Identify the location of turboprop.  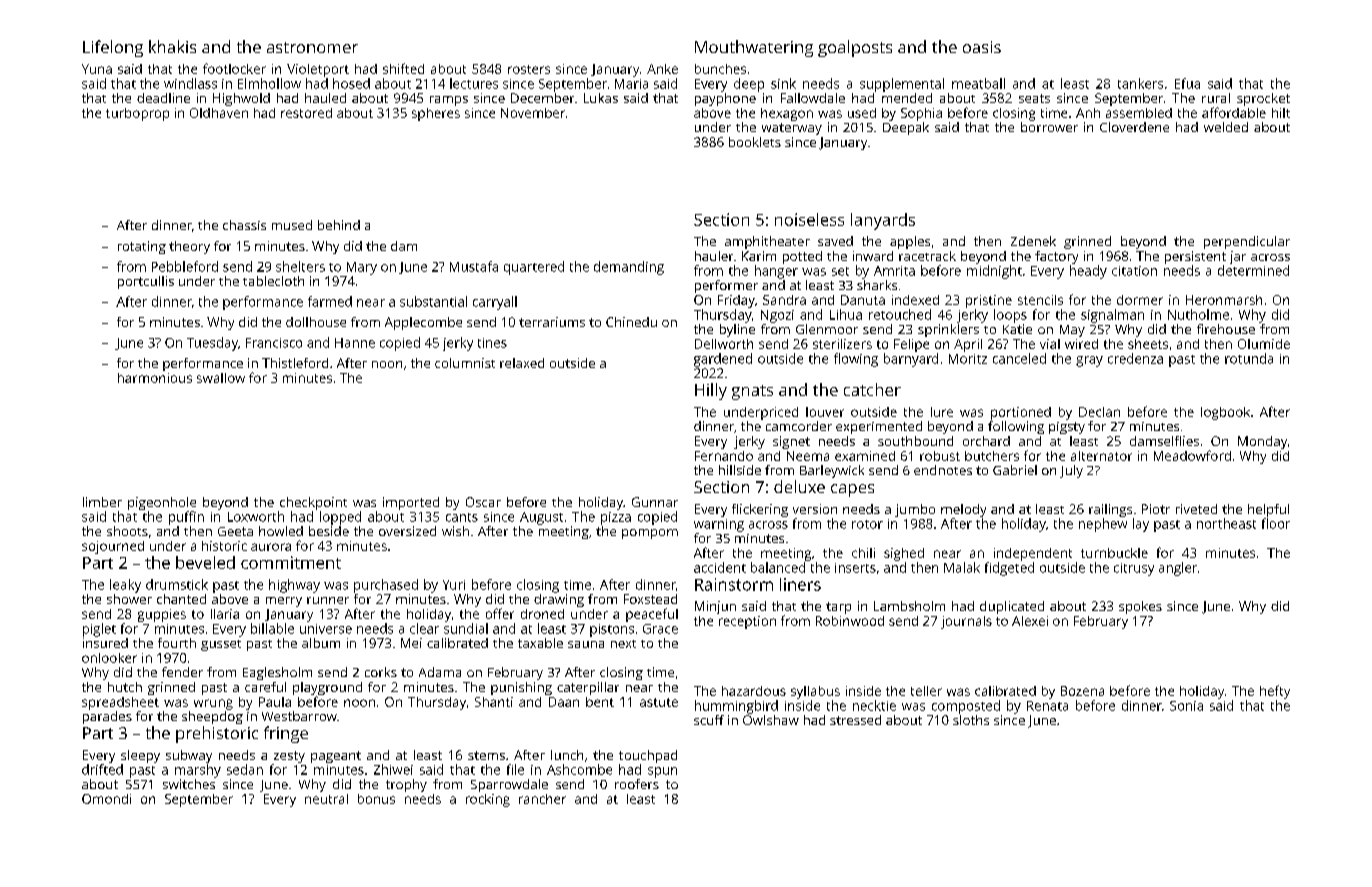
(137, 114).
